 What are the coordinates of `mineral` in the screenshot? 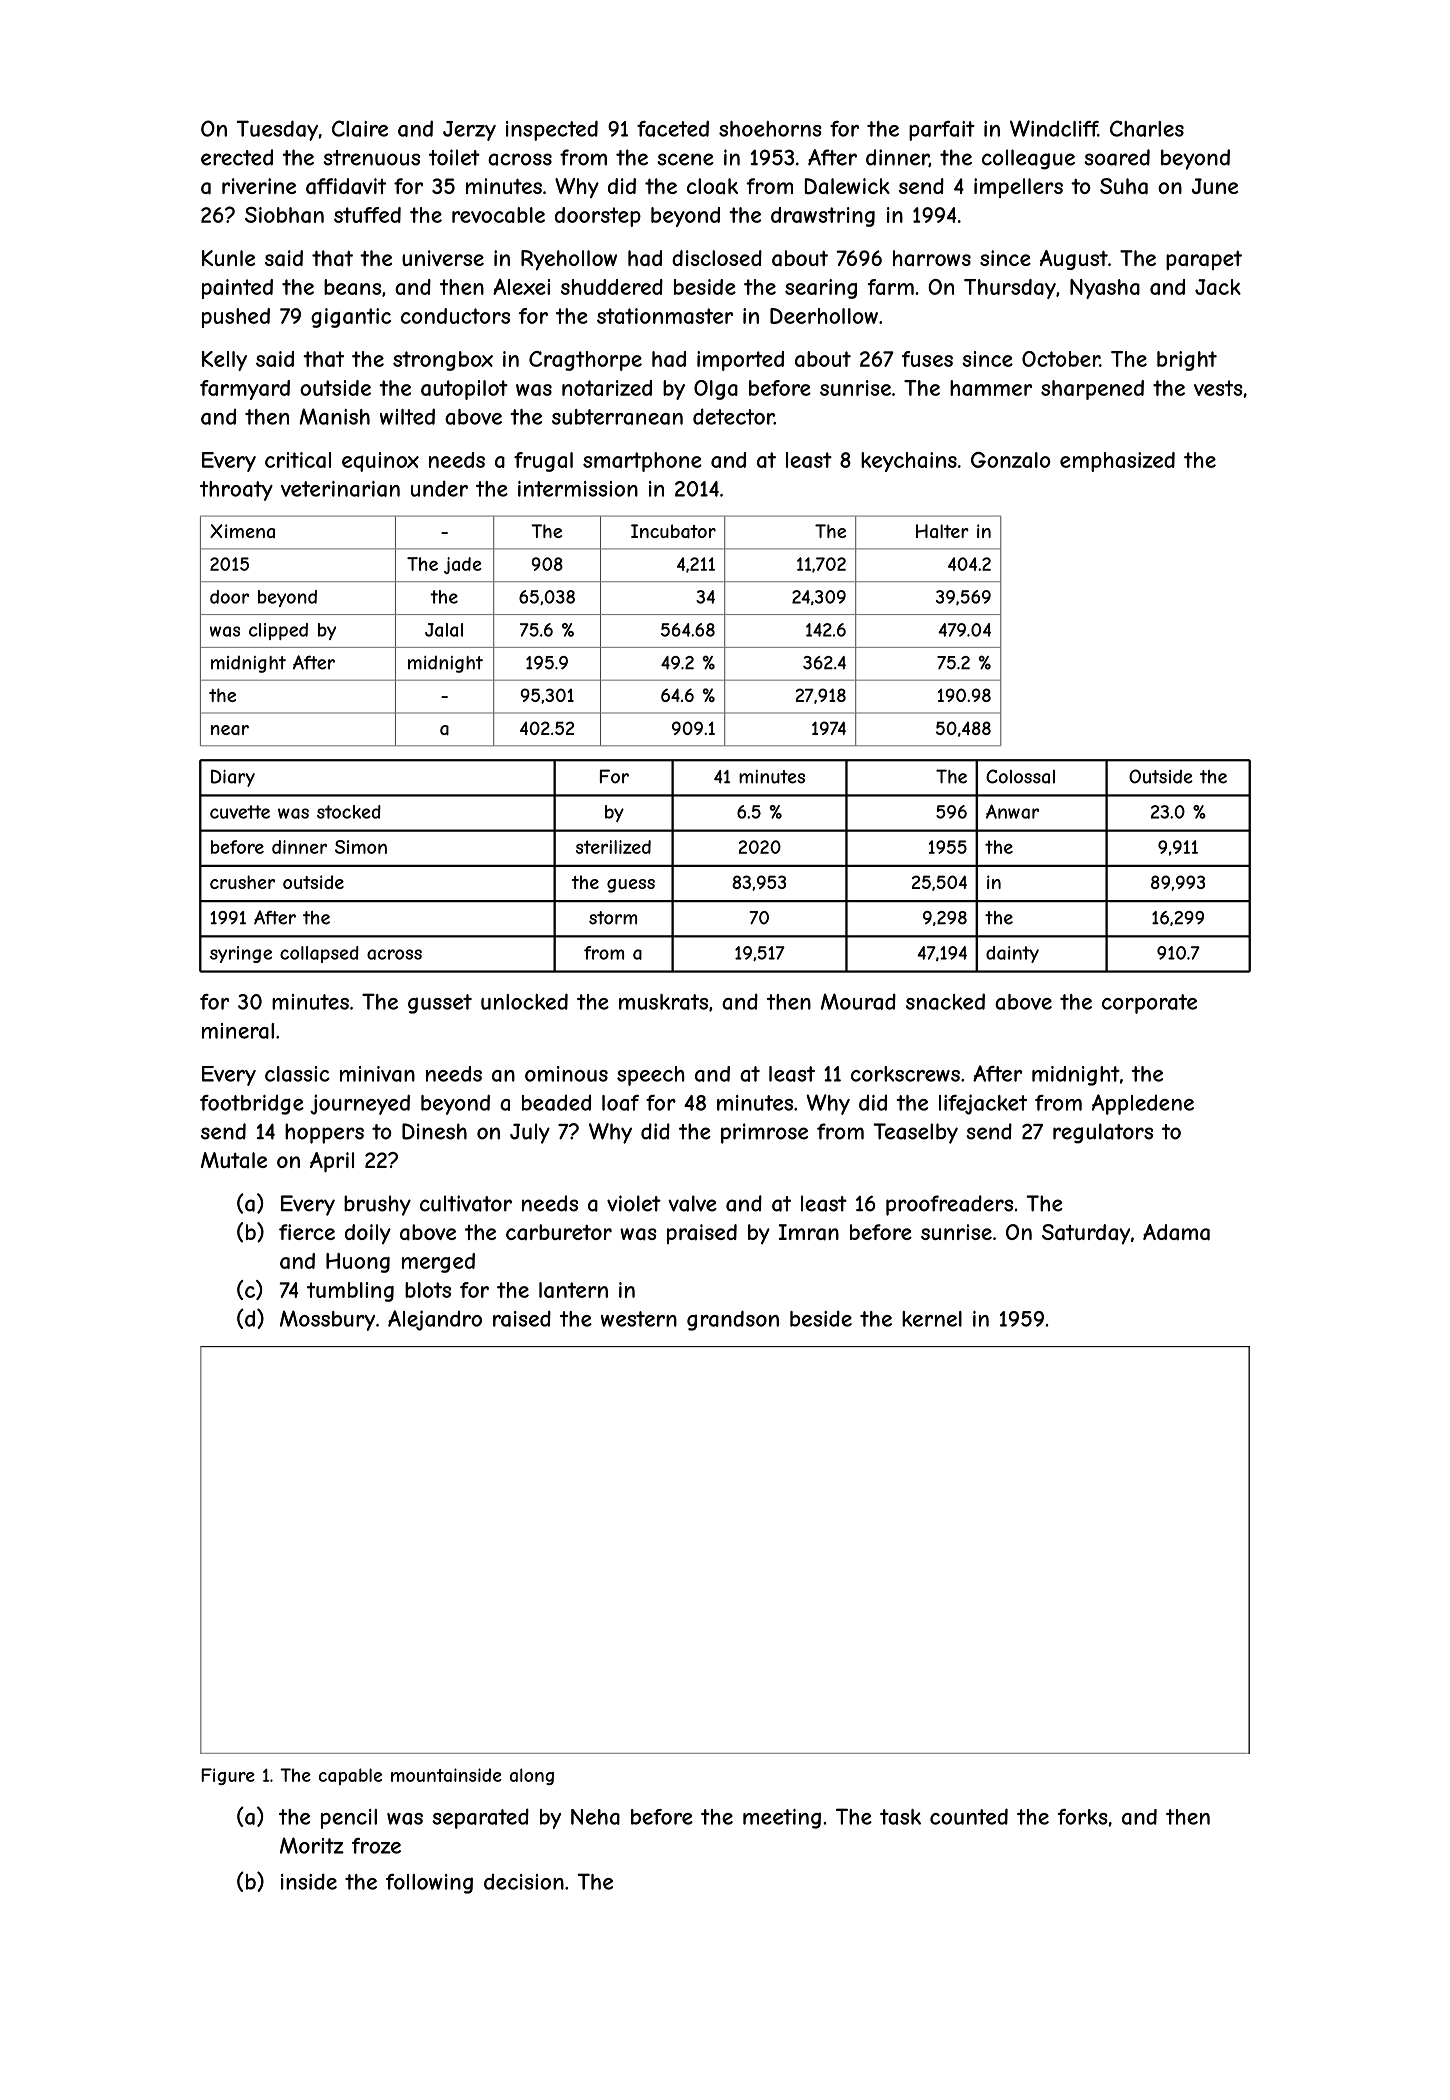 It's located at (238, 1031).
